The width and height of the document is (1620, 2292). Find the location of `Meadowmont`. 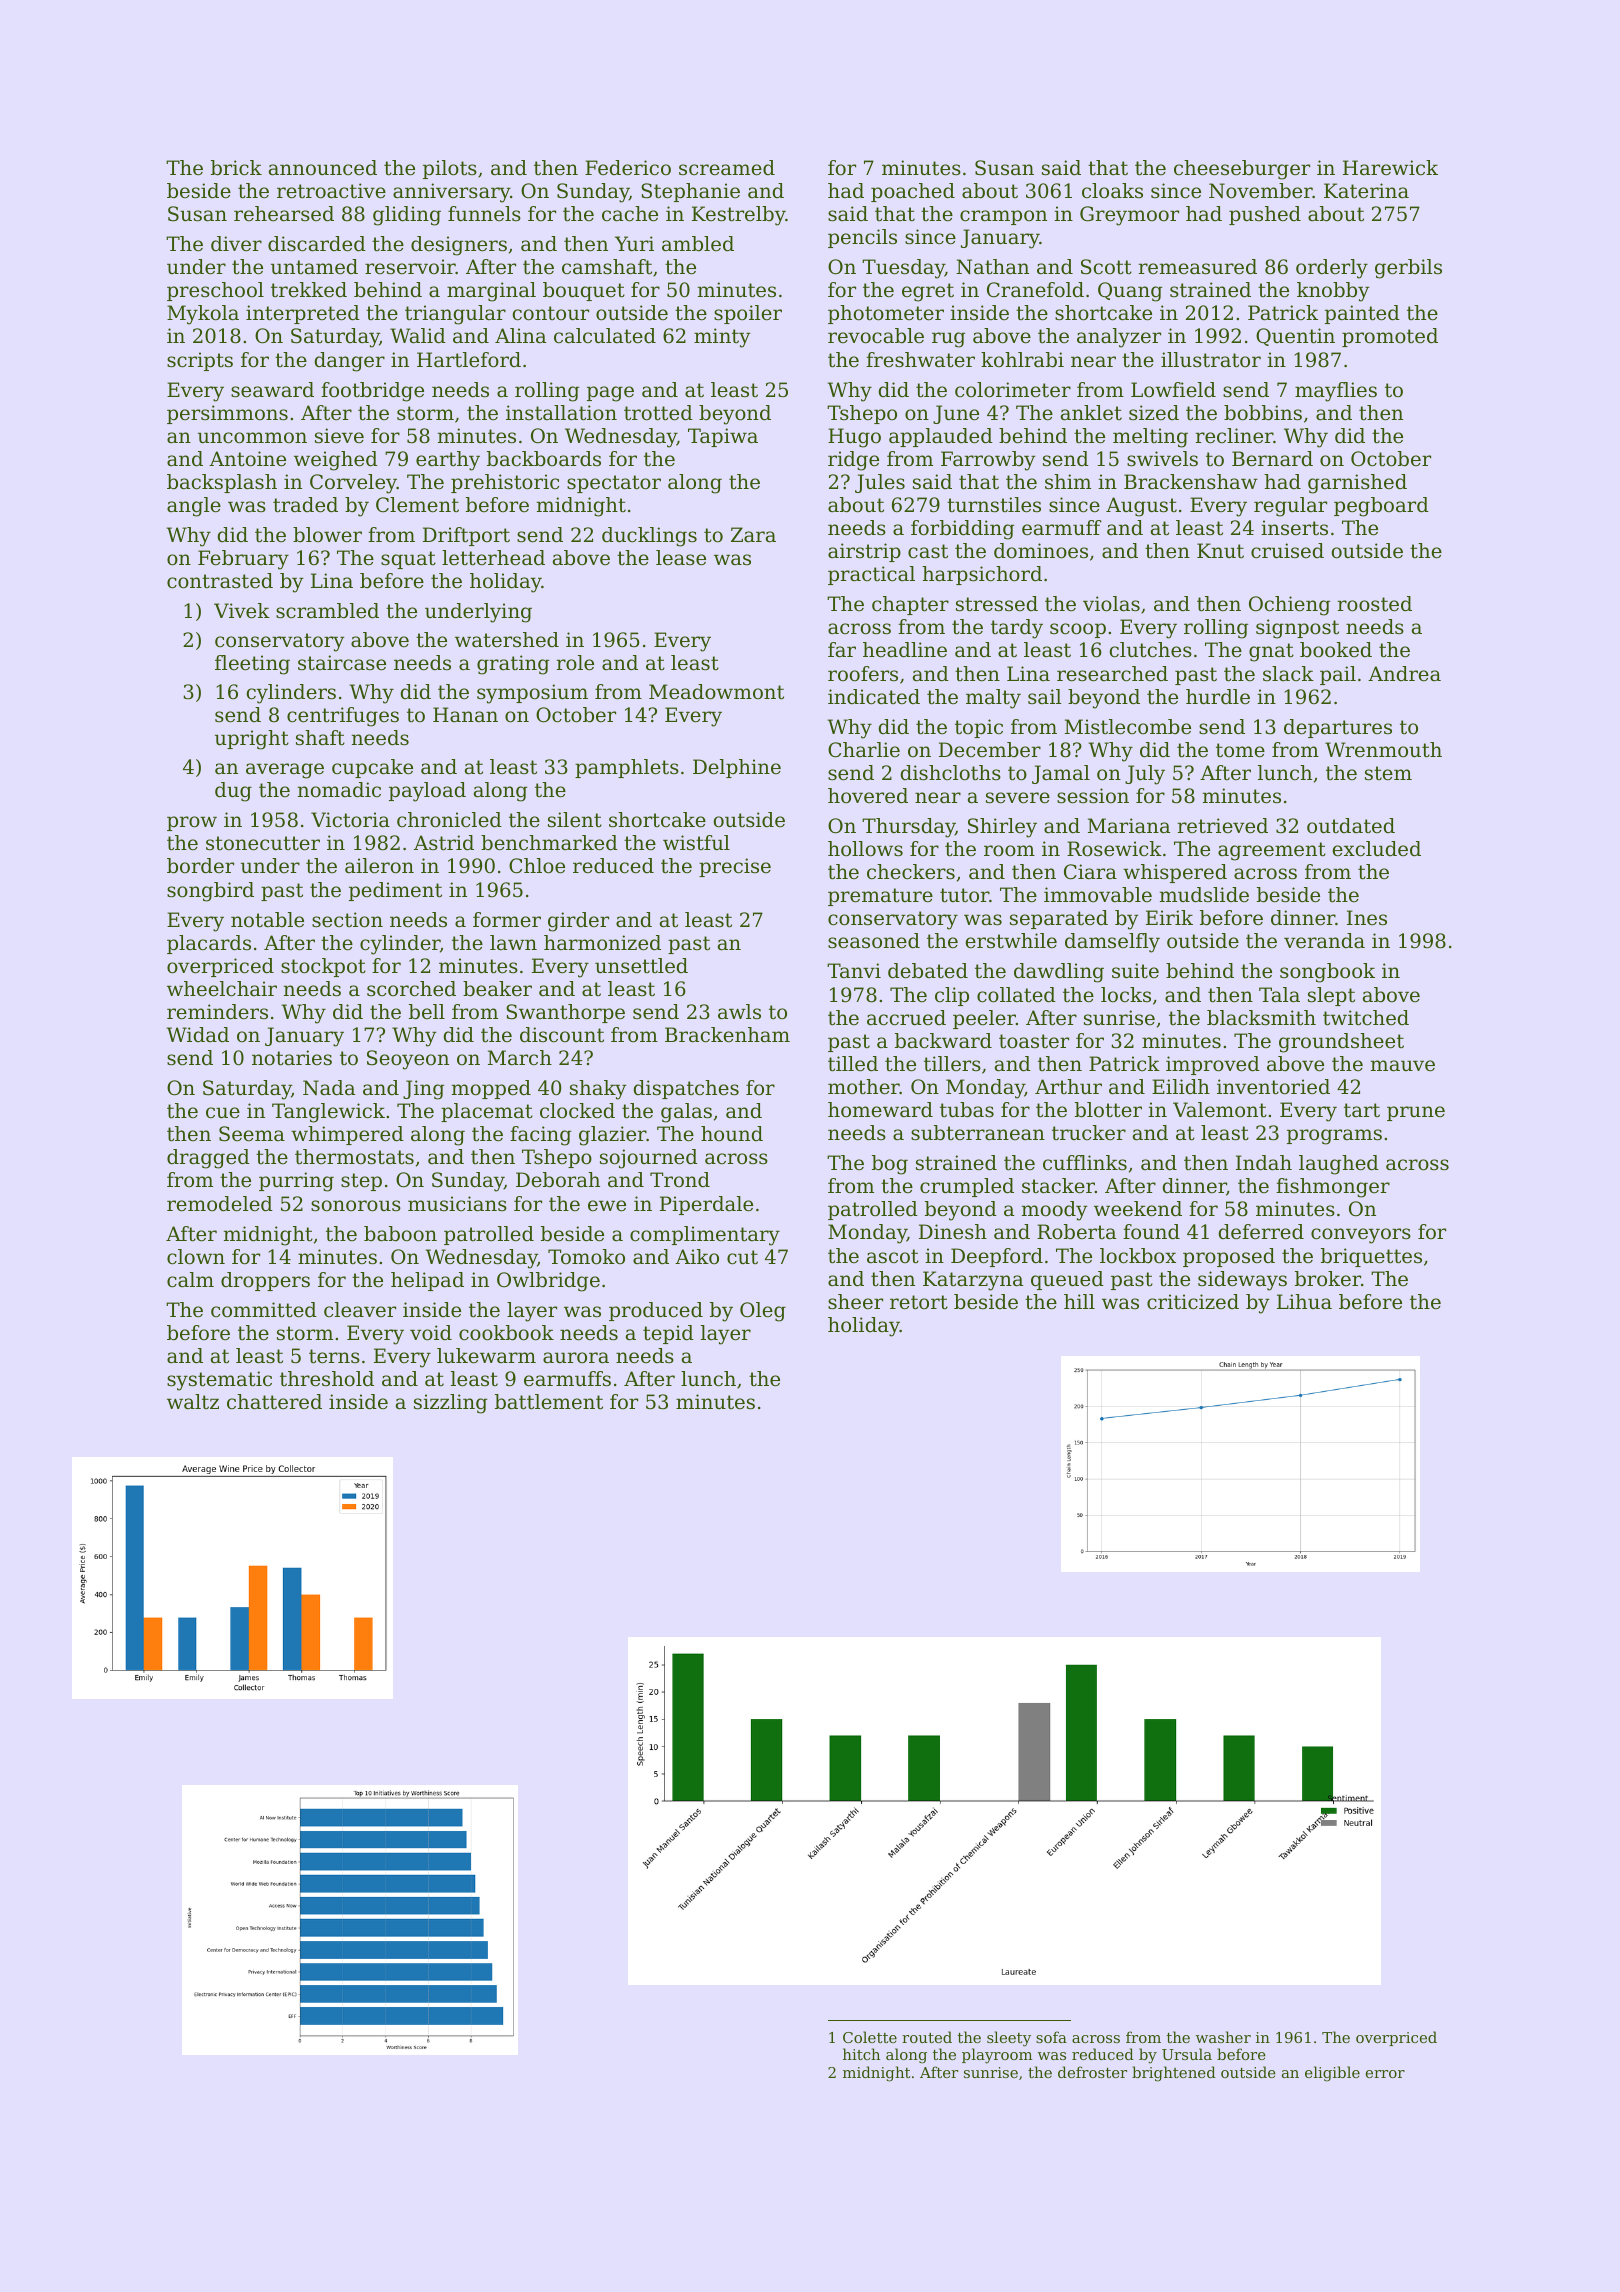

Meadowmont is located at coordinates (716, 692).
